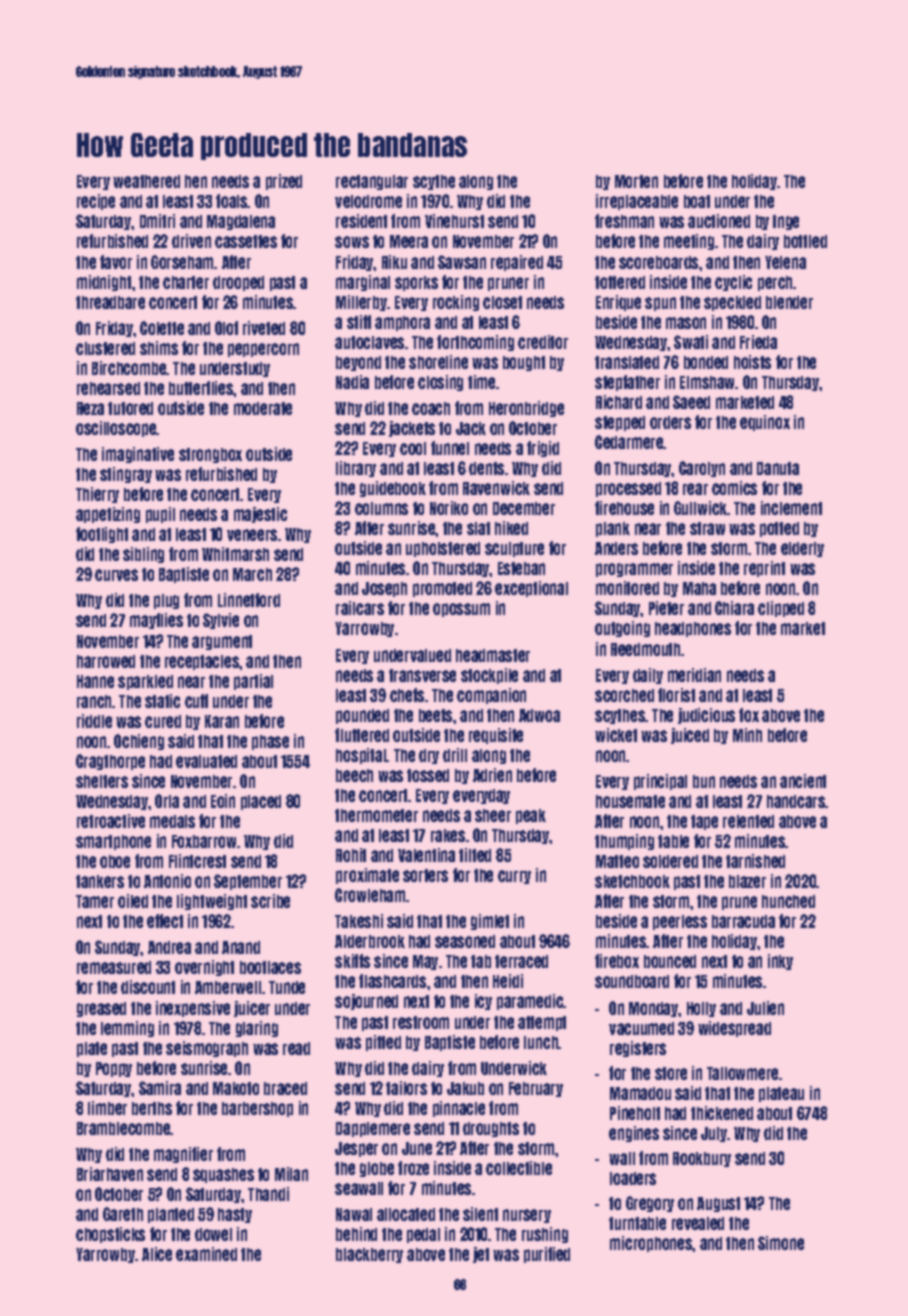 The width and height of the screenshot is (908, 1316). I want to click on Julien, so click(765, 1008).
